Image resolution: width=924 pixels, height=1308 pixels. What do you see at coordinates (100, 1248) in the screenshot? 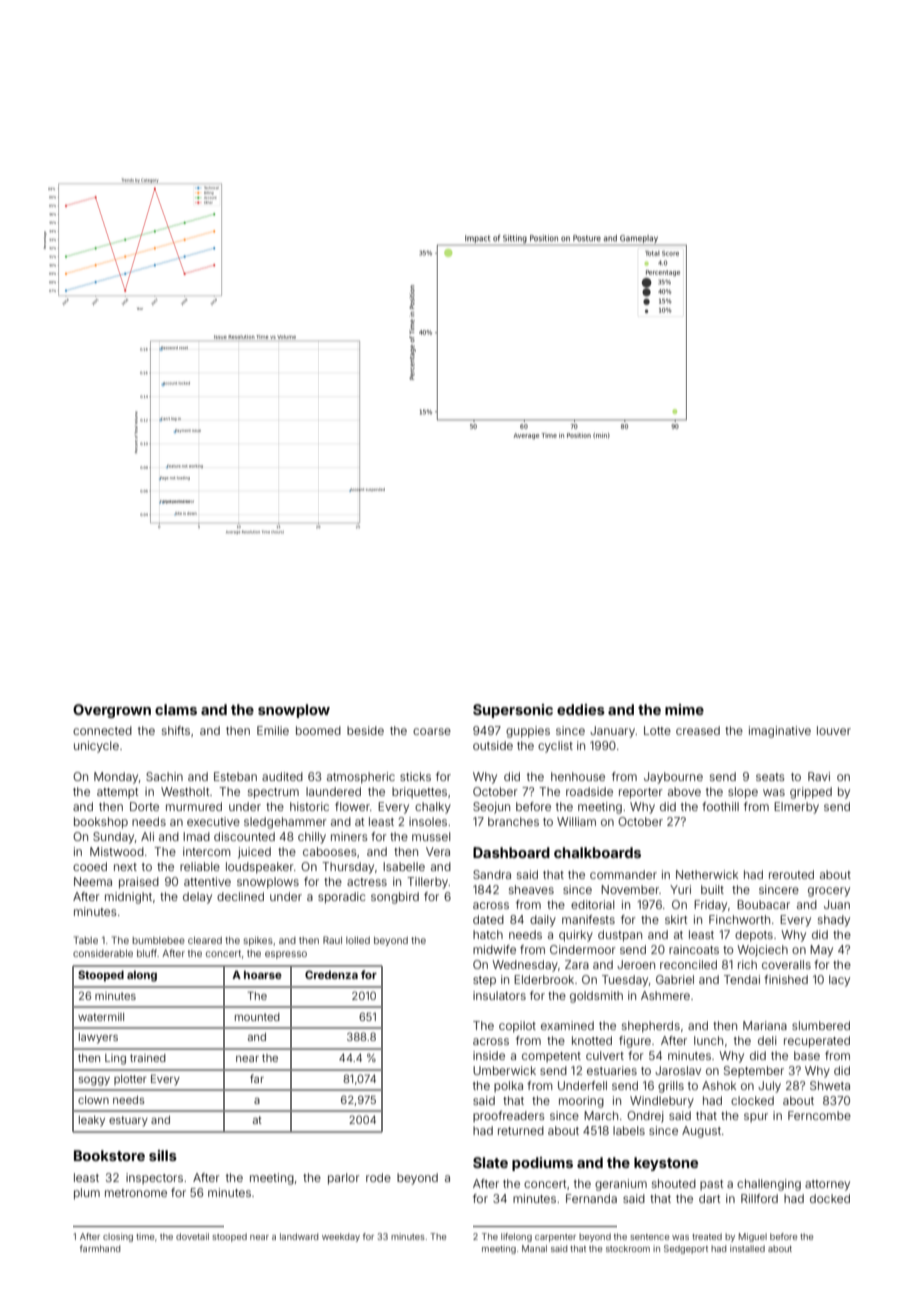
I see `farmhand` at bounding box center [100, 1248].
